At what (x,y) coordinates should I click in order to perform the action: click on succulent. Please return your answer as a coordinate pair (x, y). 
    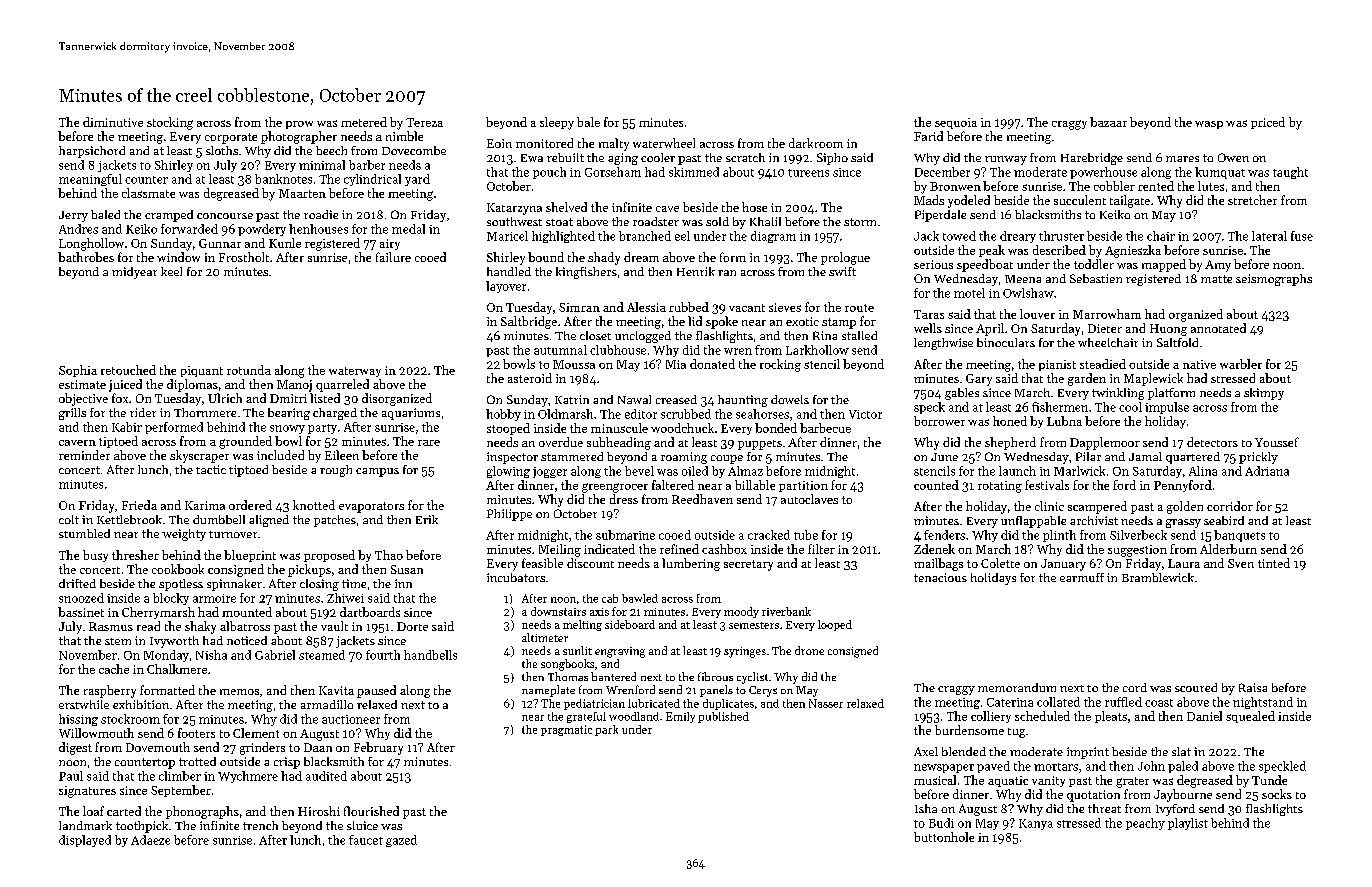
    Looking at the image, I should click on (1080, 200).
